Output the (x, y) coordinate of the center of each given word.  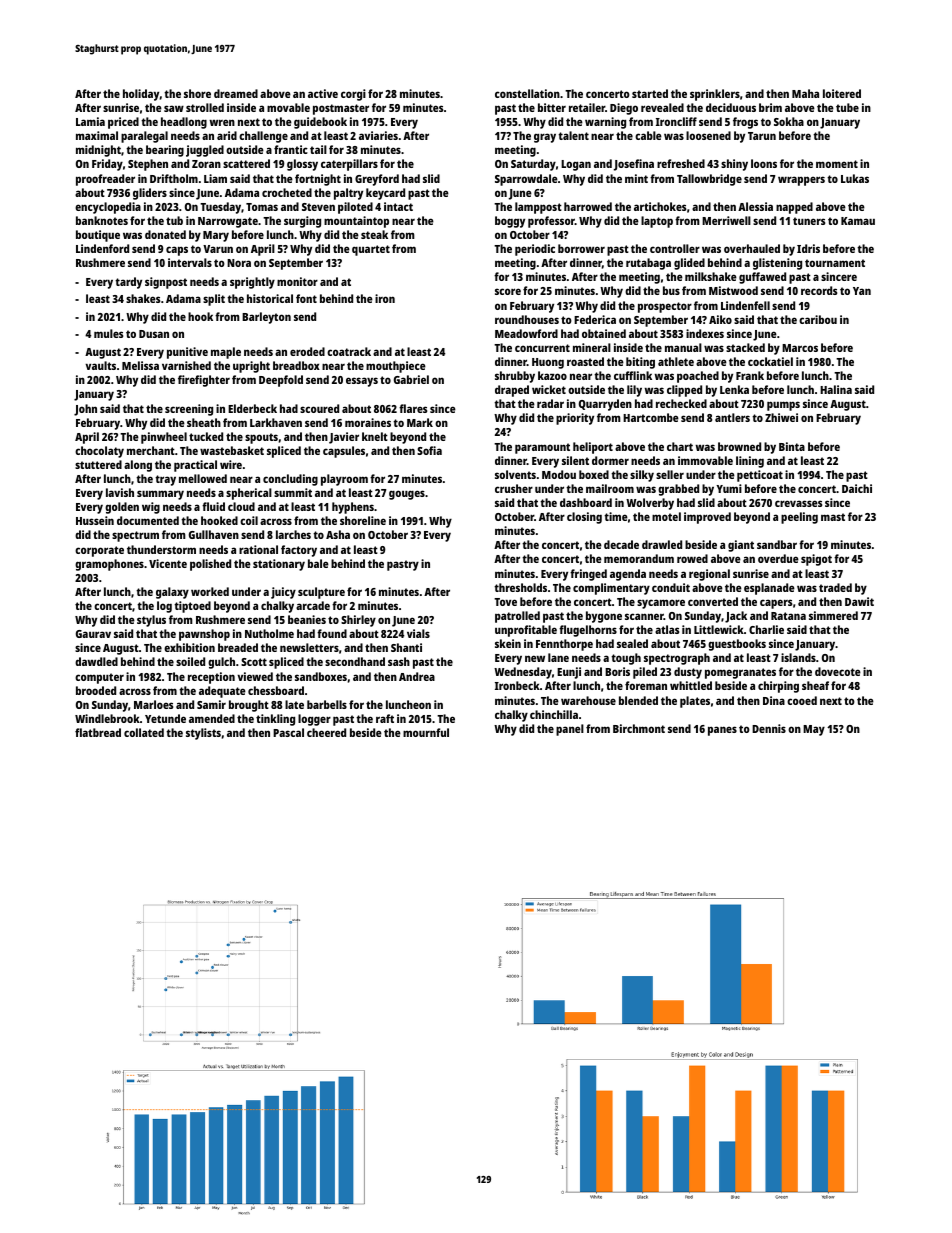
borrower (581, 248)
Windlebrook (107, 718)
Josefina (634, 165)
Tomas (262, 207)
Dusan (154, 334)
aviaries (378, 135)
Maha (805, 93)
